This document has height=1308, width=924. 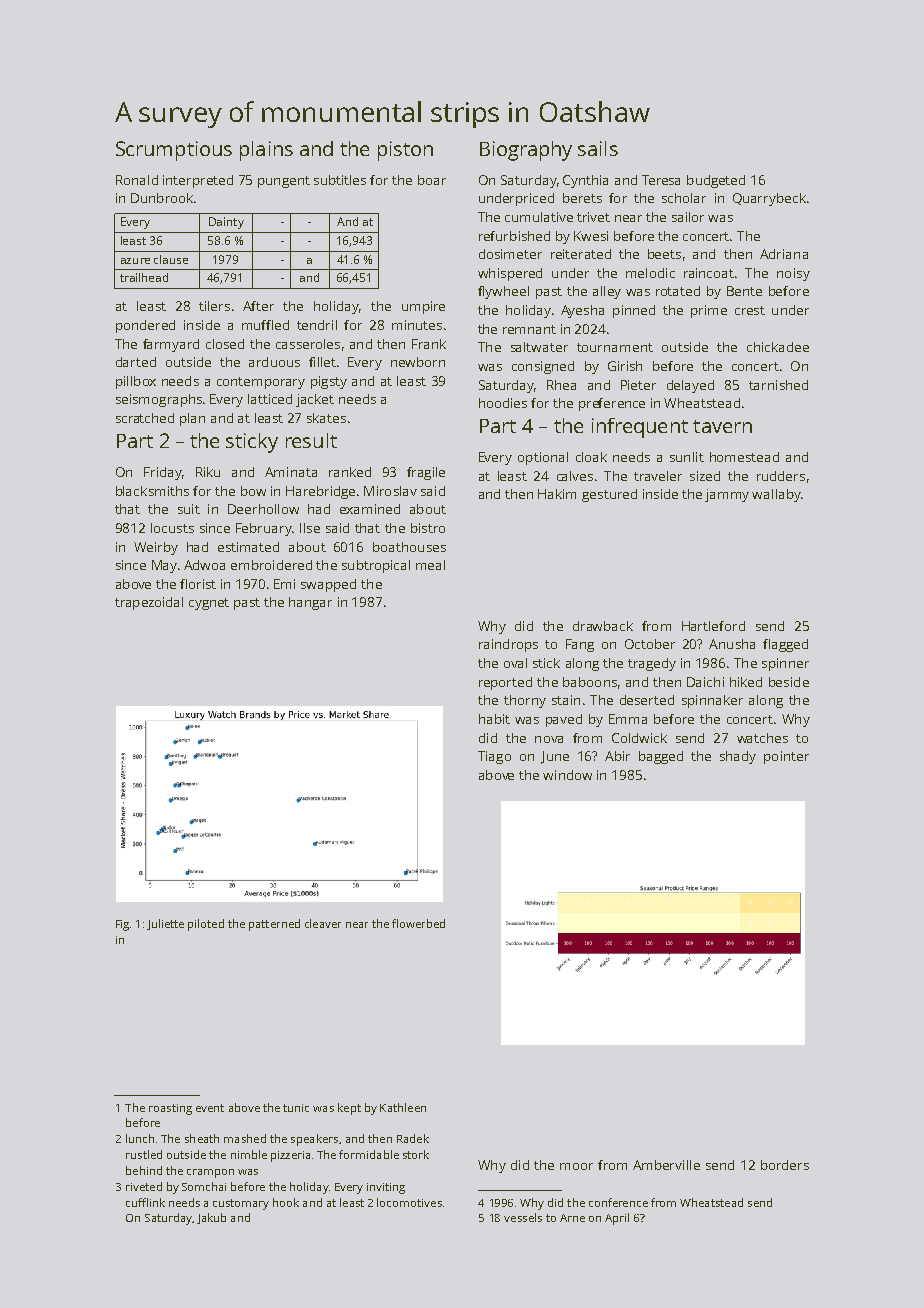 I want to click on hangar, so click(x=310, y=603).
